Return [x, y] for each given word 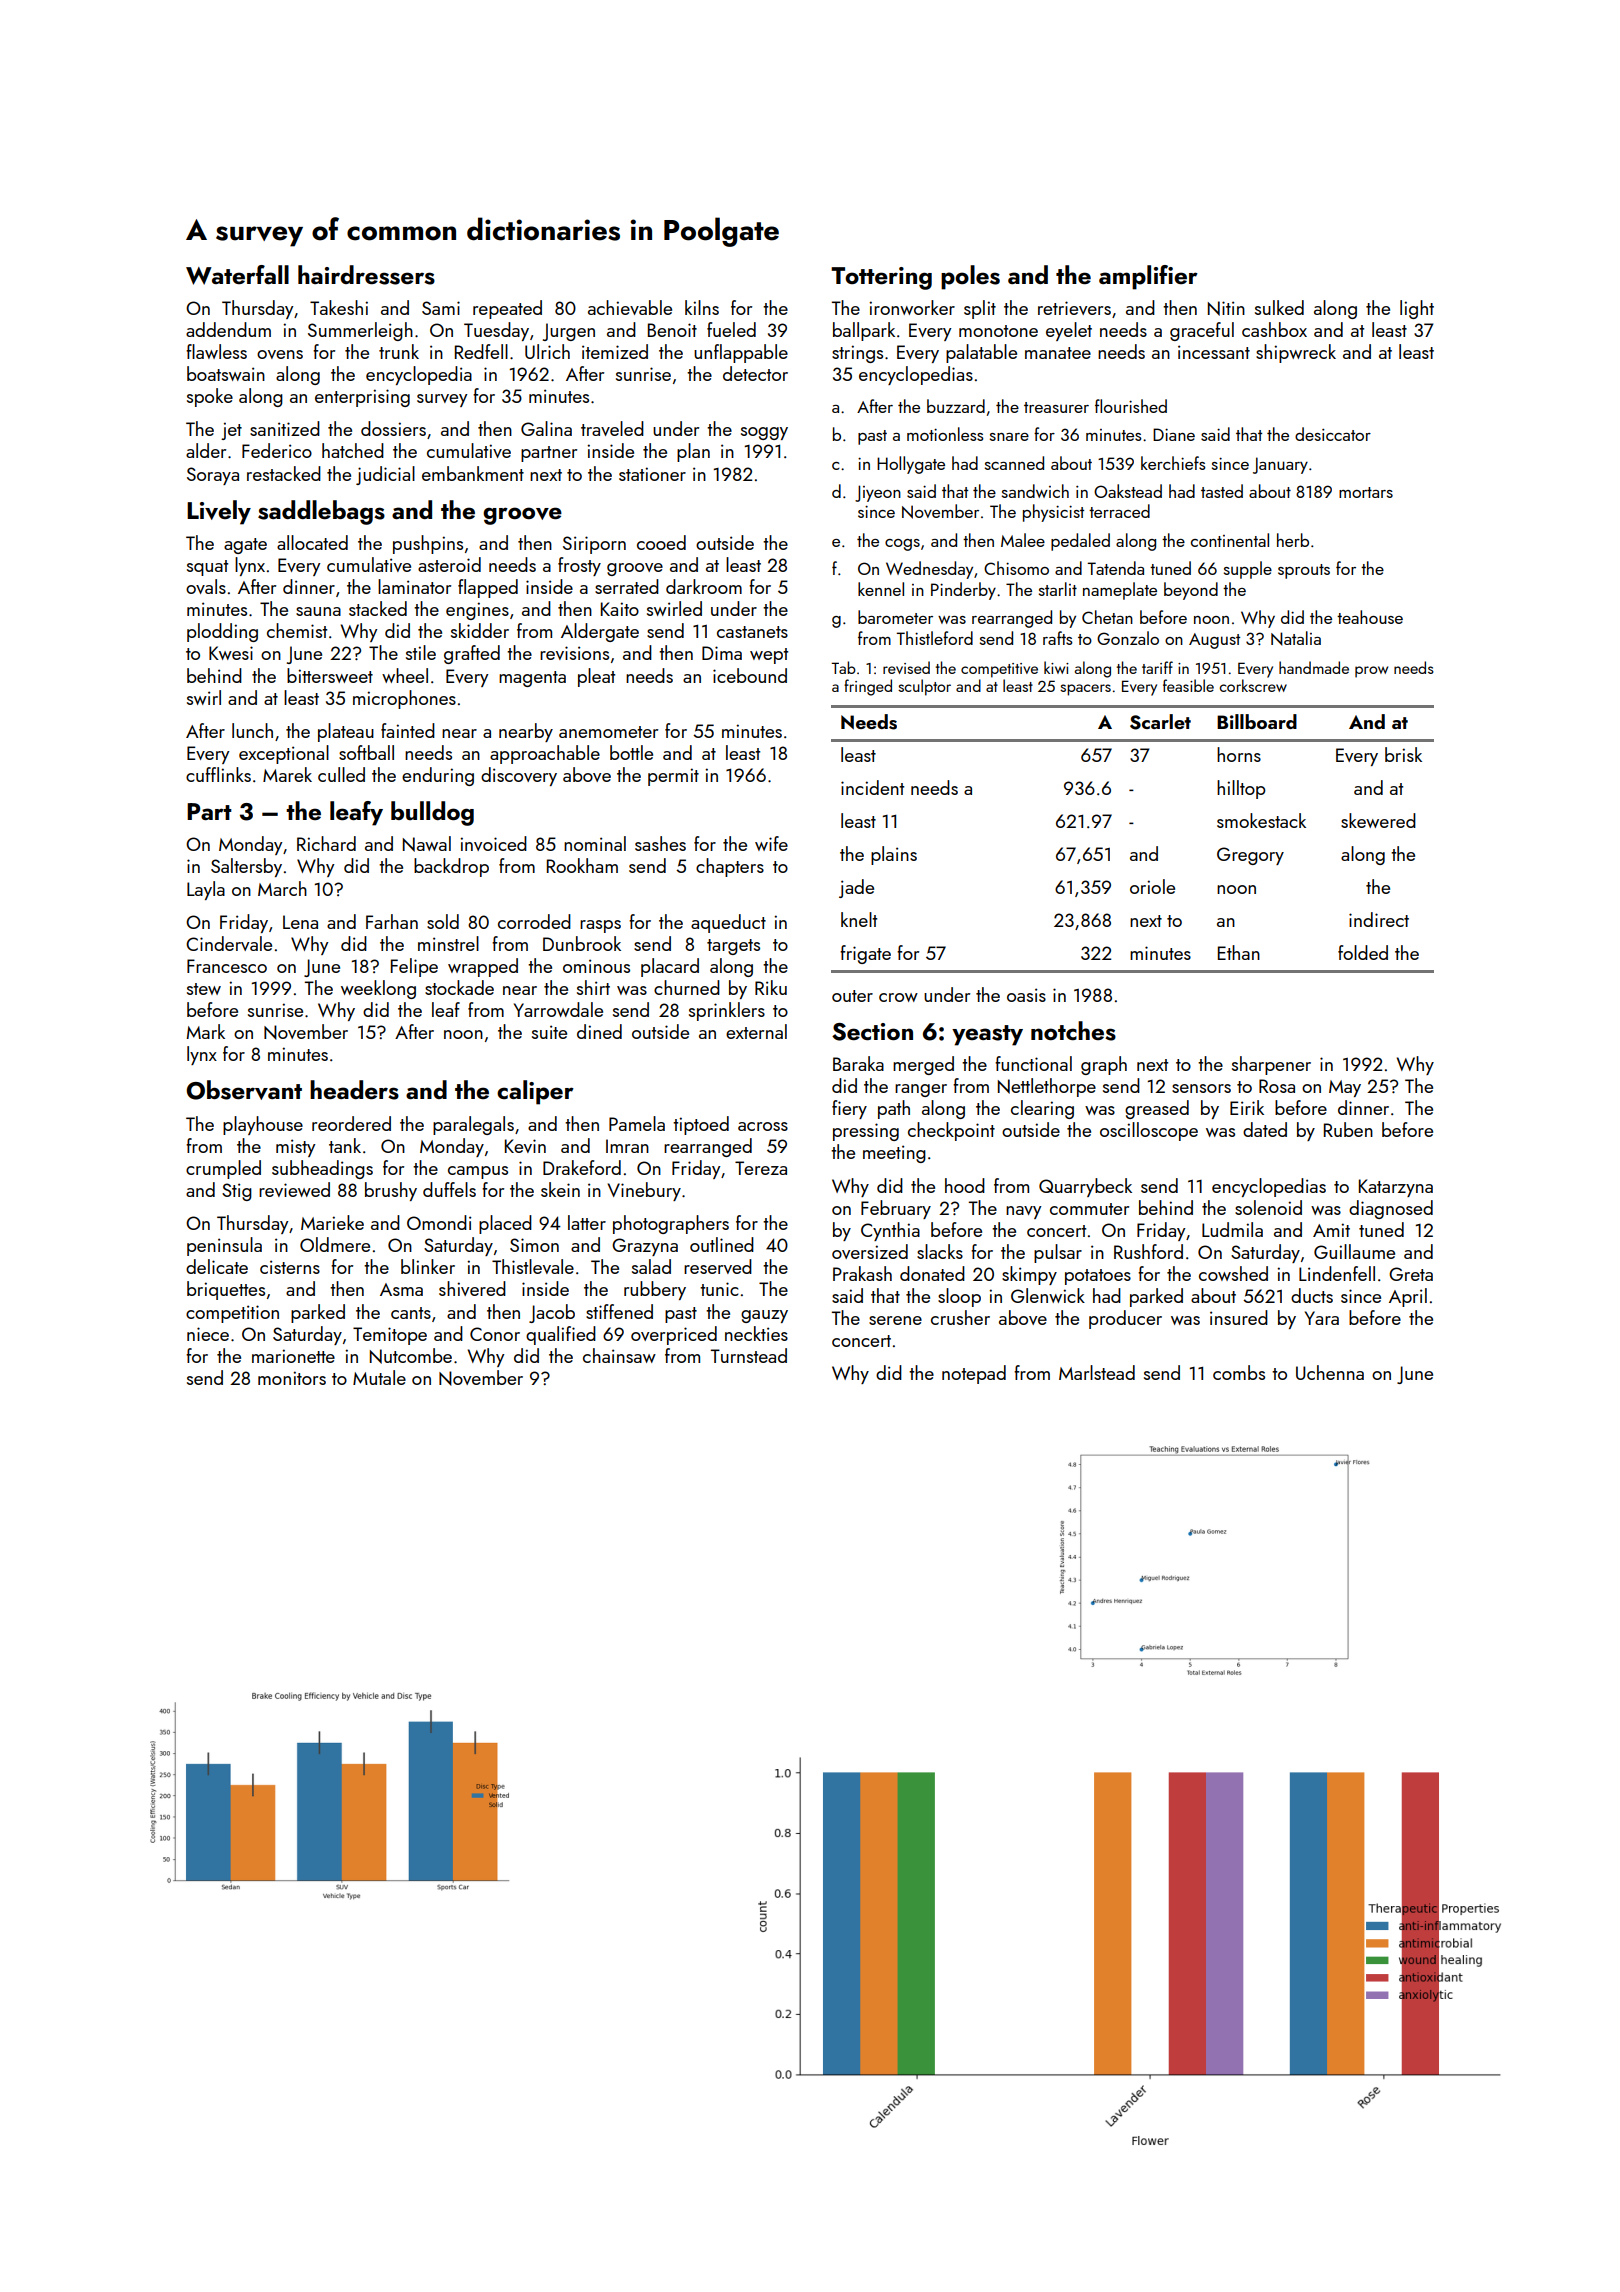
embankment [473, 473]
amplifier [1148, 277]
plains [894, 855]
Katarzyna [1396, 1188]
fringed [868, 687]
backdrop [451, 867]
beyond [1191, 591]
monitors [292, 1378]
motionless [945, 434]
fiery [849, 1109]
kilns [702, 307]
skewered [1378, 820]
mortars [1366, 492]
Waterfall [237, 275]
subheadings [322, 1169]
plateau [346, 732]
